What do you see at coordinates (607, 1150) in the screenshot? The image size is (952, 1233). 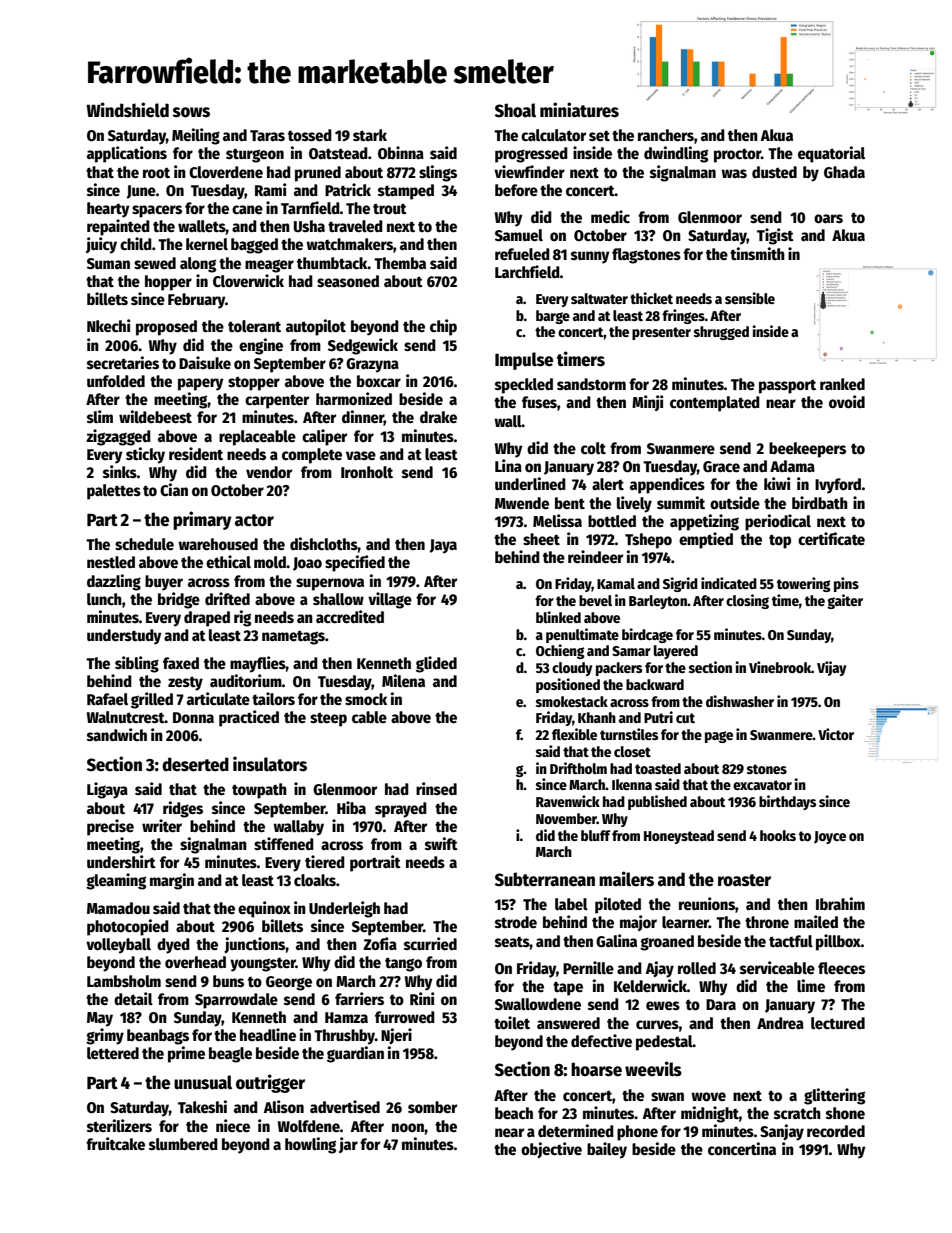 I see `bailey` at bounding box center [607, 1150].
